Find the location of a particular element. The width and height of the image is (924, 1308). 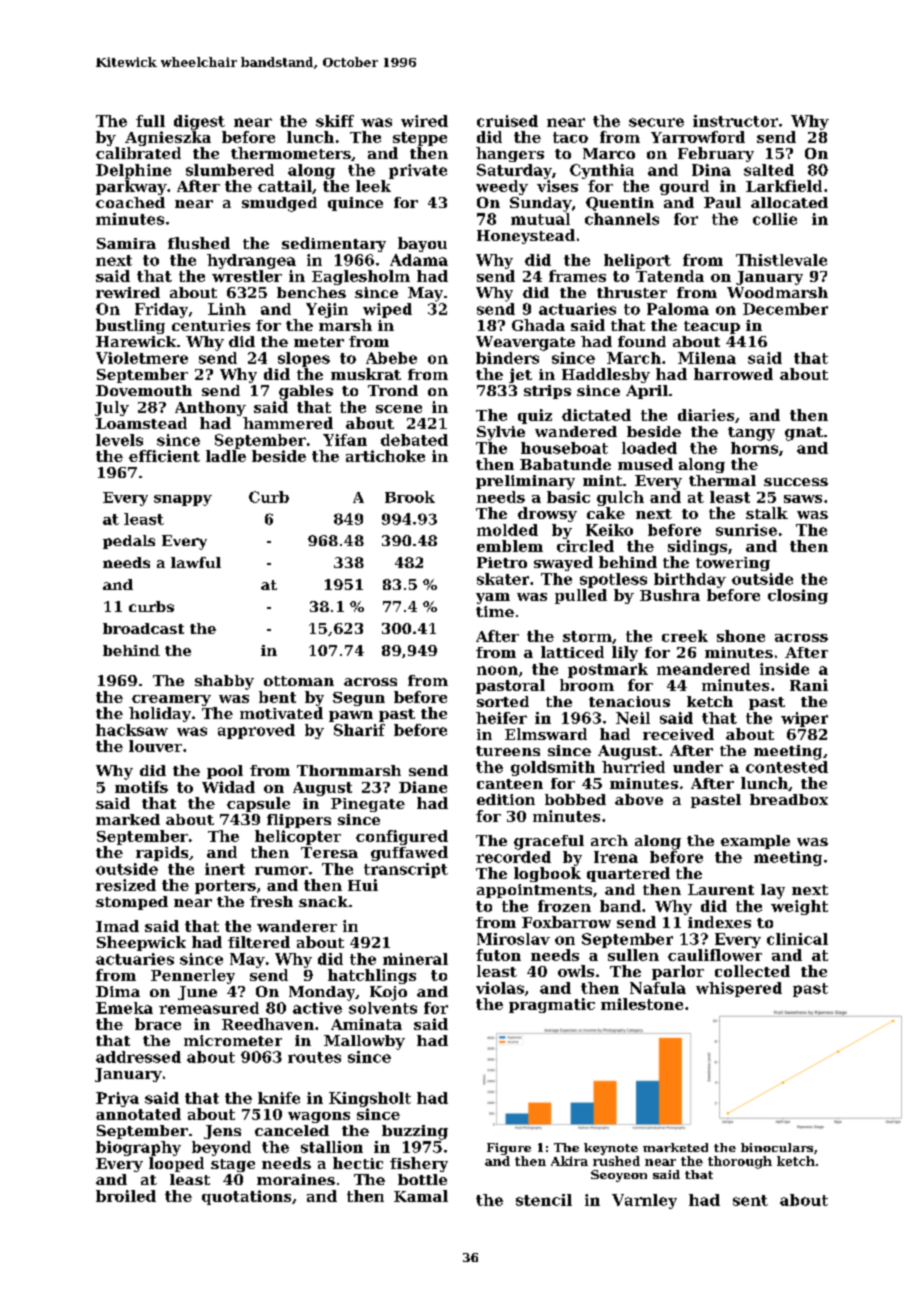

harrowed is located at coordinates (733, 374).
